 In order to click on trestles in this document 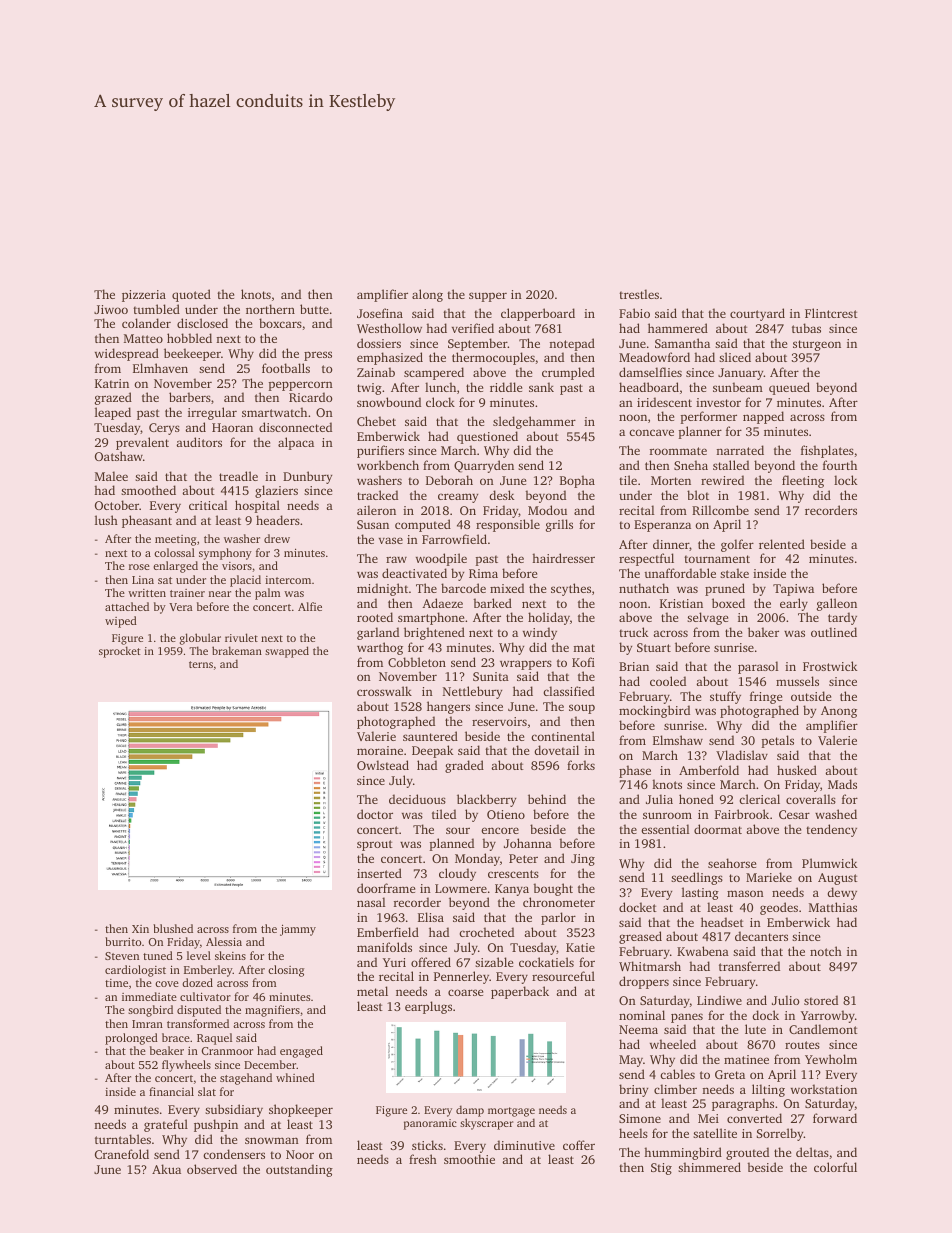, I will do `click(639, 294)`.
